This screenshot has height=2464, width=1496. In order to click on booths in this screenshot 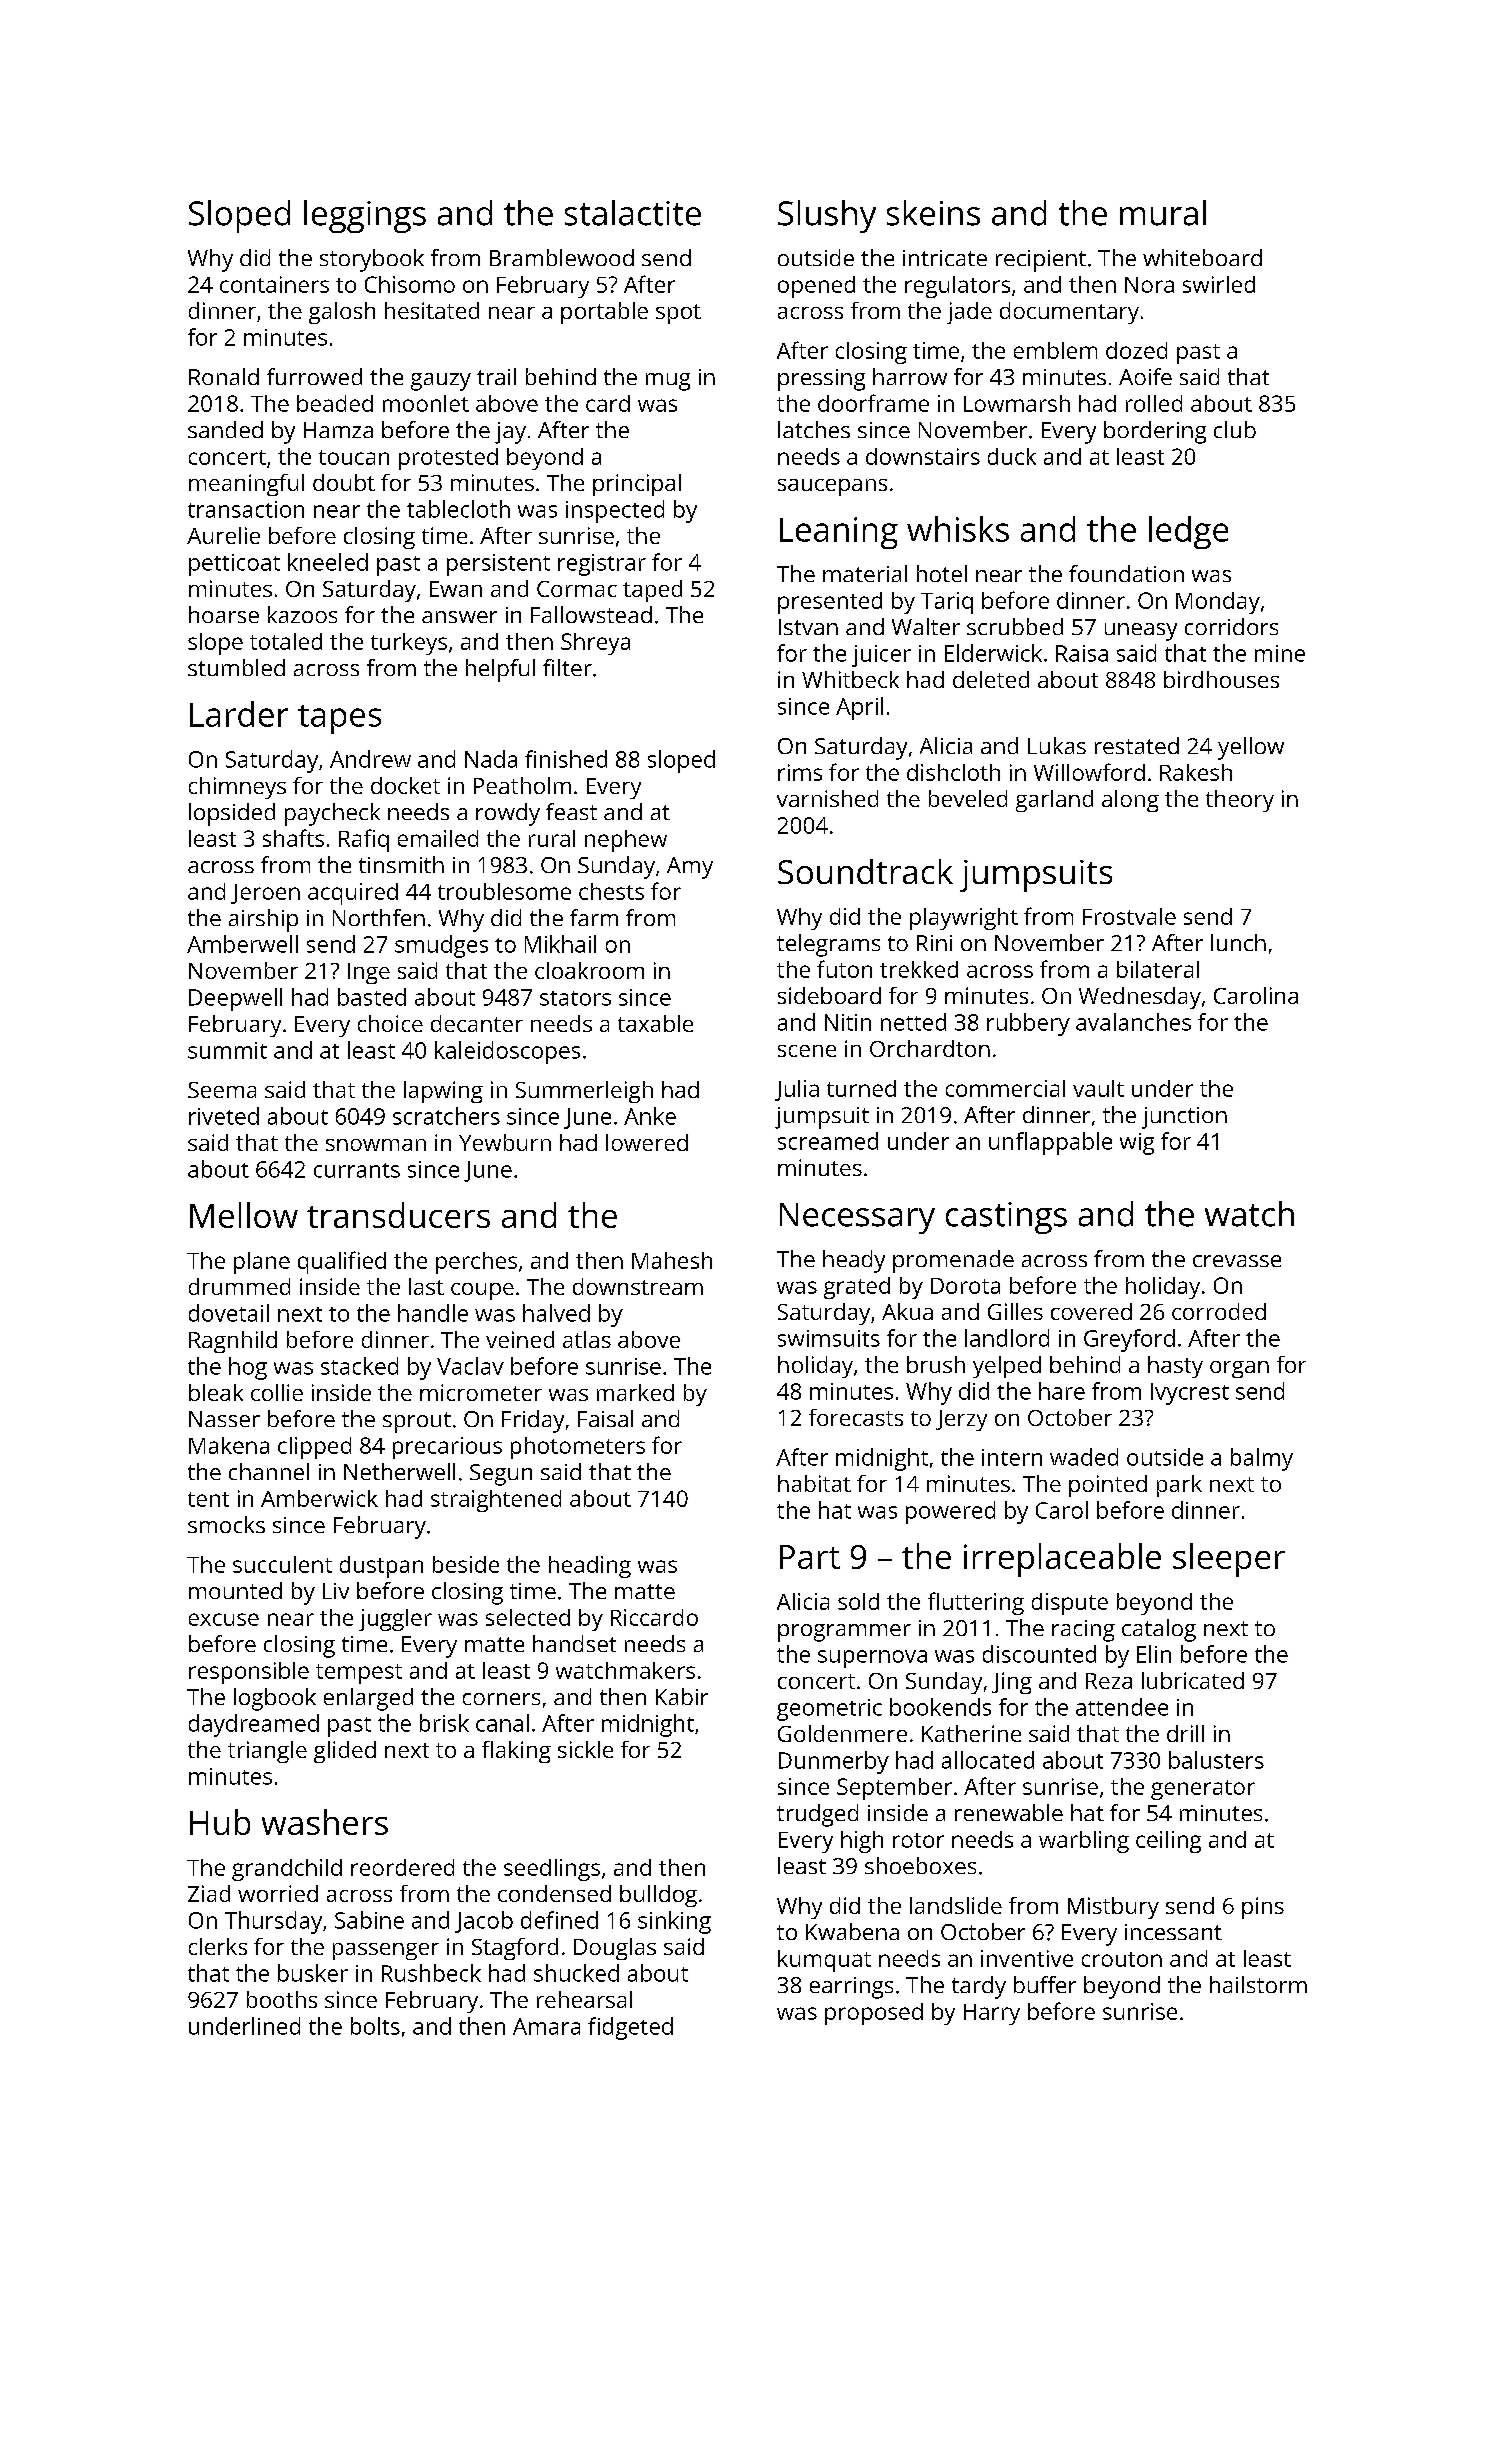, I will do `click(282, 1999)`.
